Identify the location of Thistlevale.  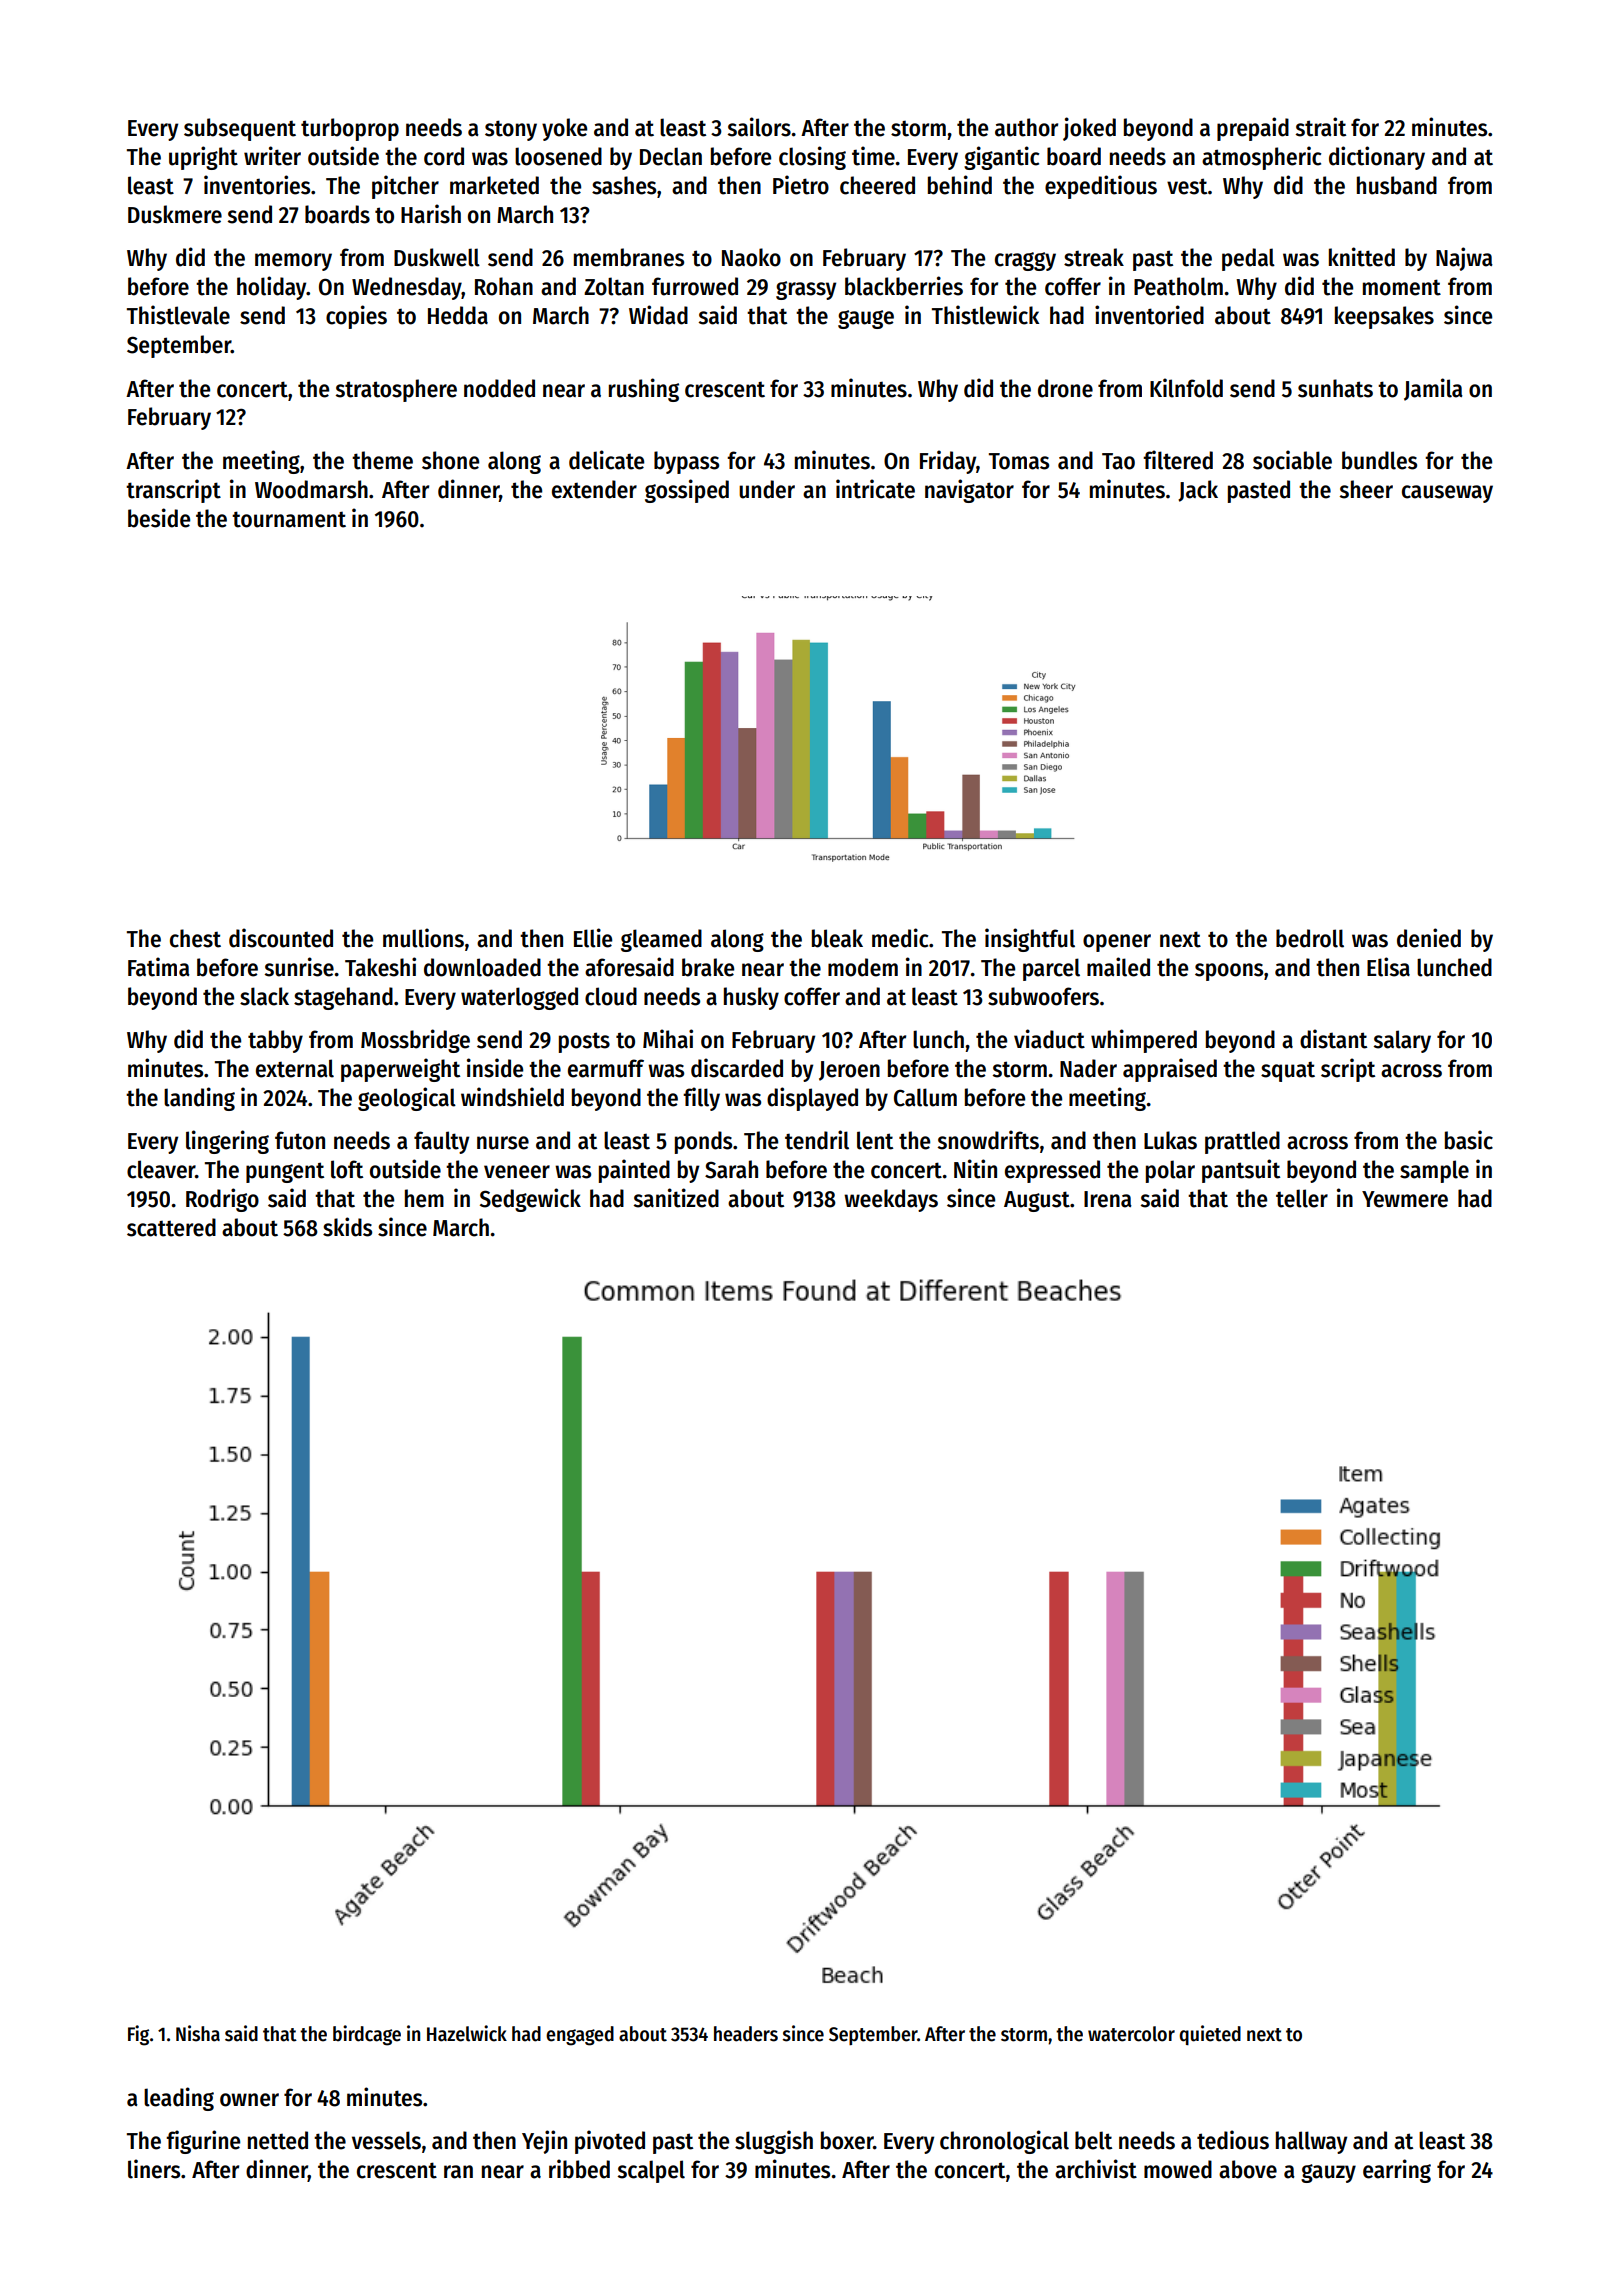
(178, 315).
